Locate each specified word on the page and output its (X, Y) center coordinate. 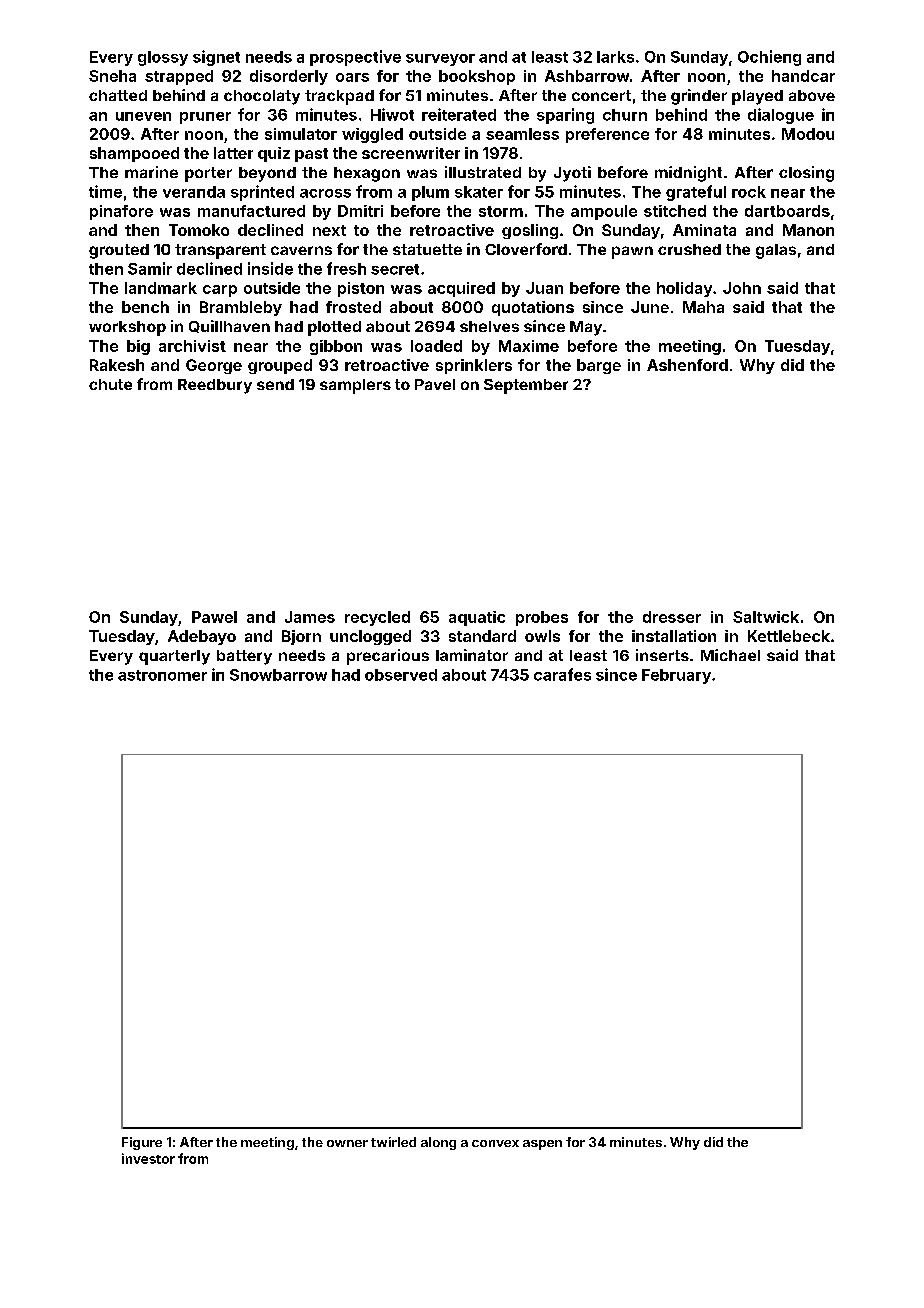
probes (542, 618)
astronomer (162, 675)
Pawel (214, 617)
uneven (143, 116)
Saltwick (766, 617)
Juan (544, 288)
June (650, 307)
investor (148, 1158)
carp (220, 291)
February (676, 676)
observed (401, 675)
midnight (688, 174)
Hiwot (392, 114)
